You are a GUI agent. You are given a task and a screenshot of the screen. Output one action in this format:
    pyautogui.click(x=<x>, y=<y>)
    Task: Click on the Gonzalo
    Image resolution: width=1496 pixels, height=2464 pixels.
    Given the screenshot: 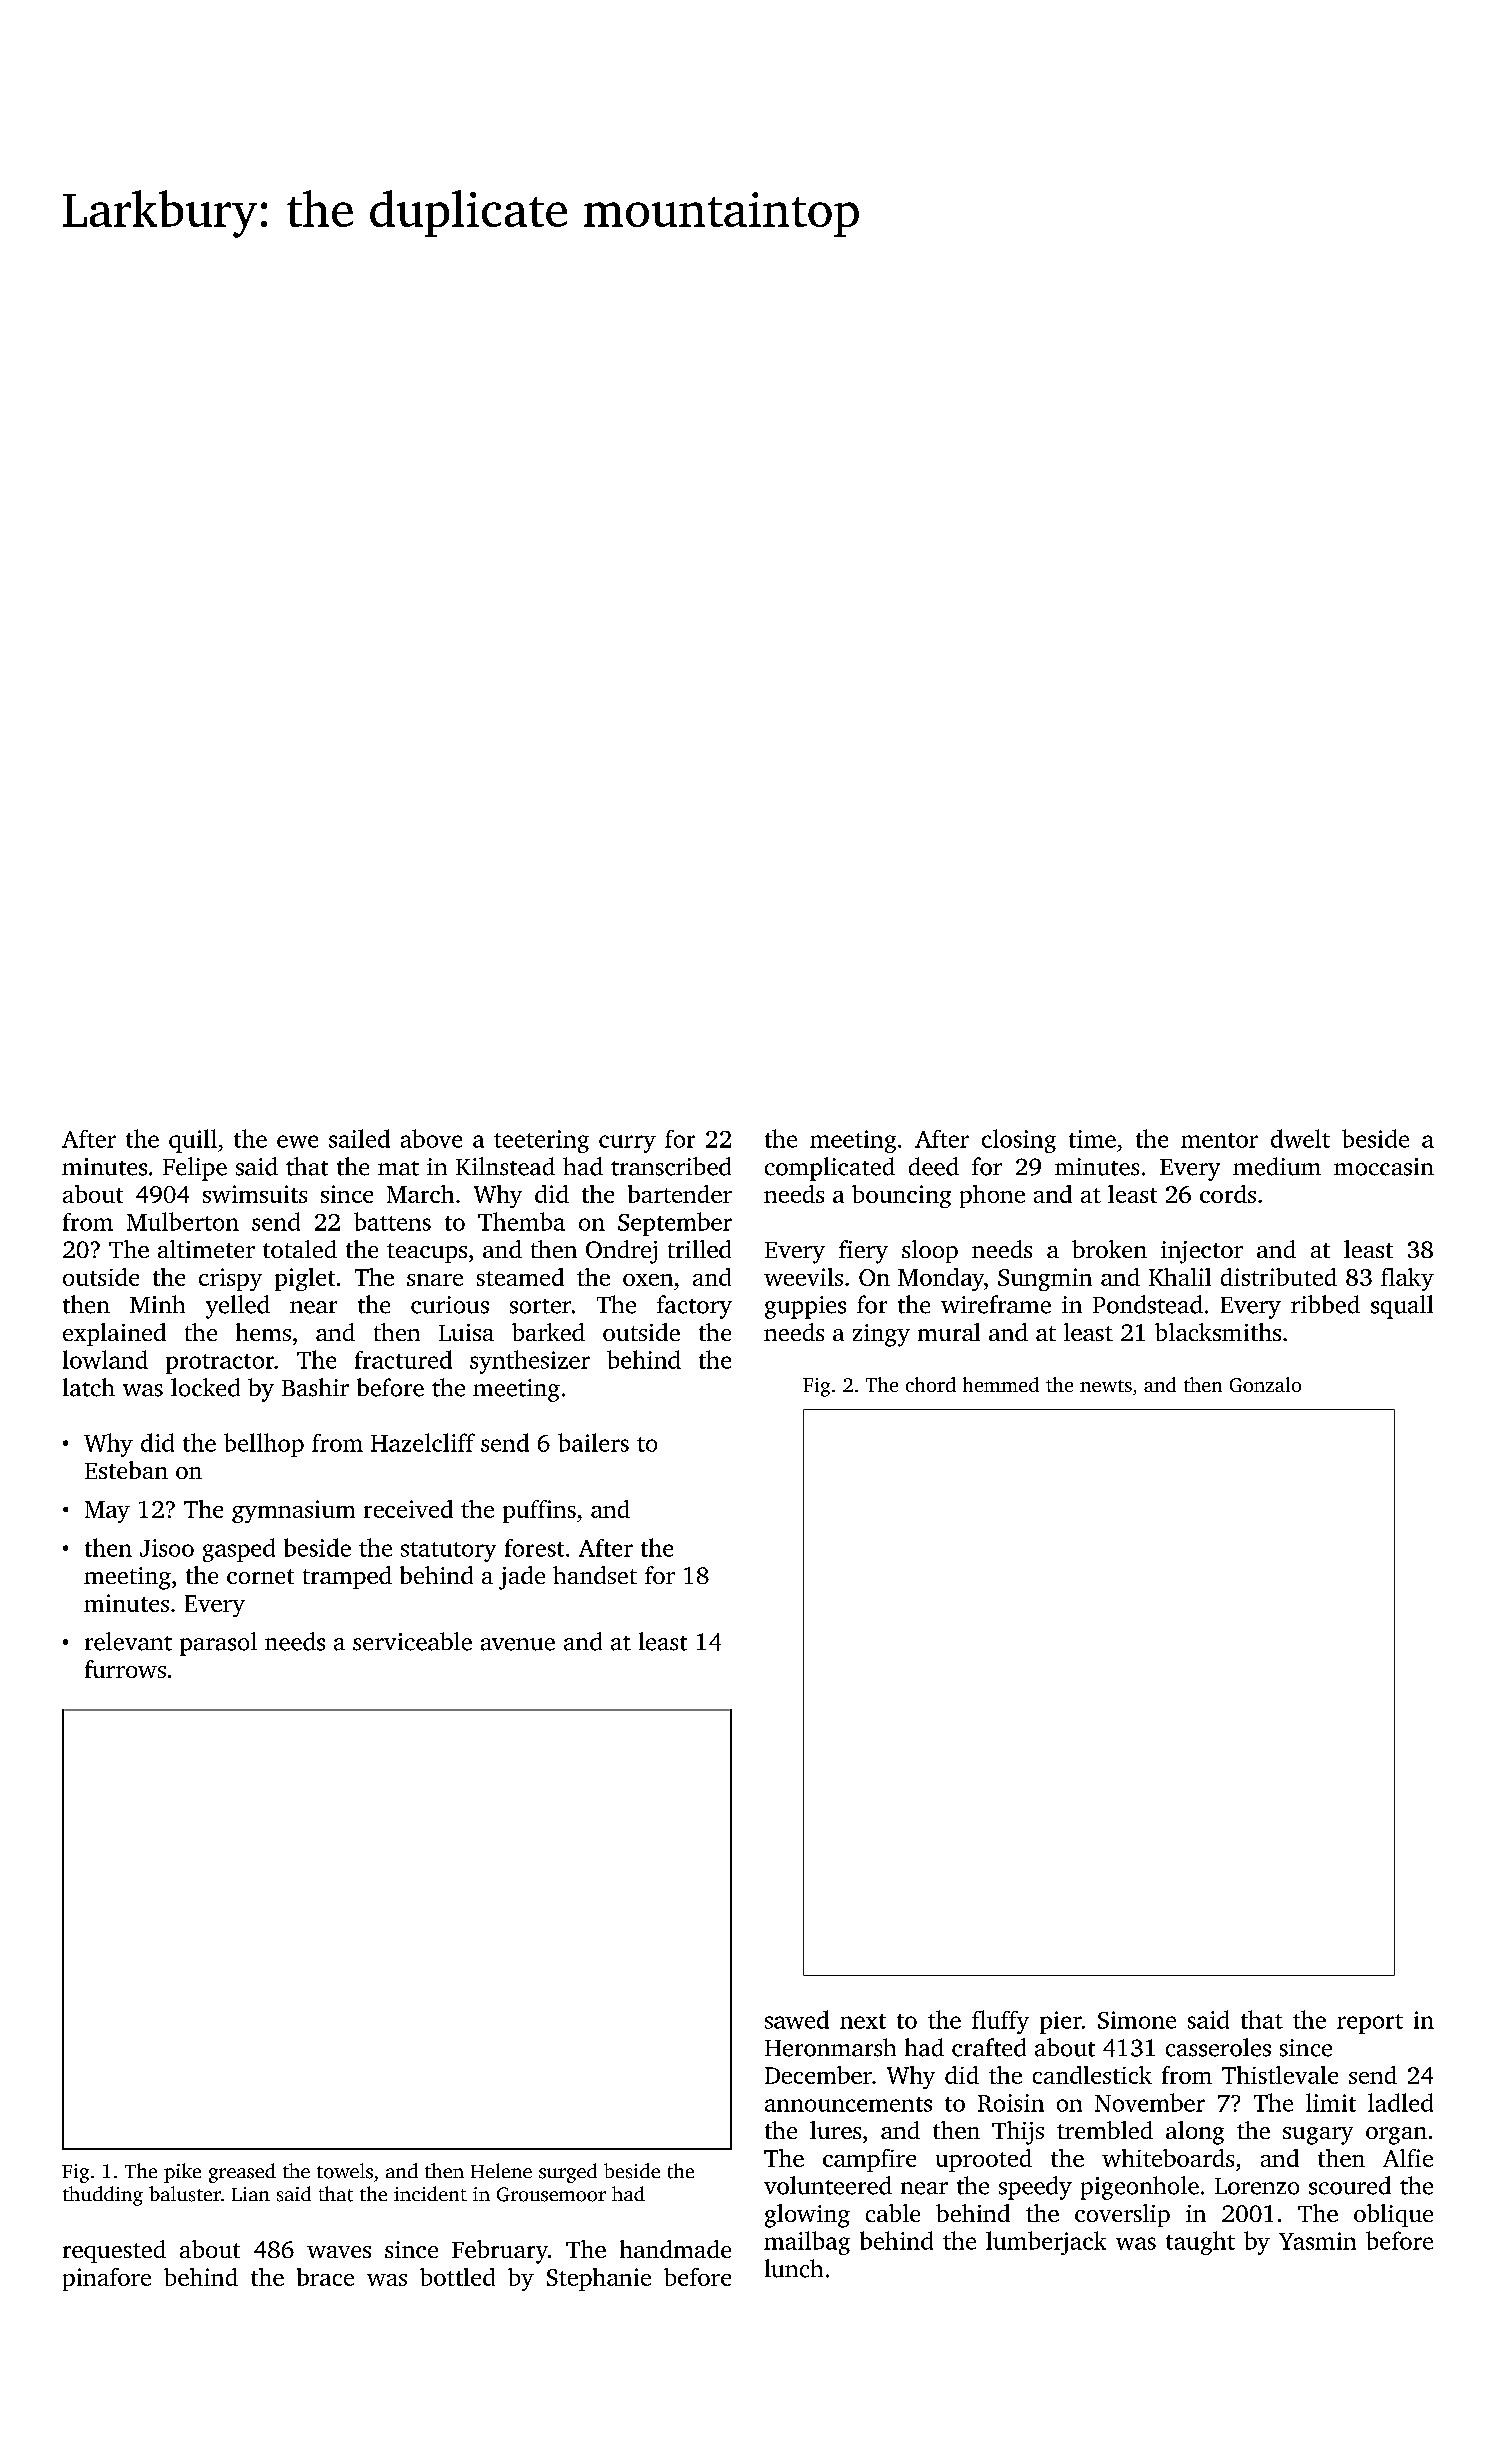 What is the action you would take?
    pyautogui.click(x=1265, y=1384)
